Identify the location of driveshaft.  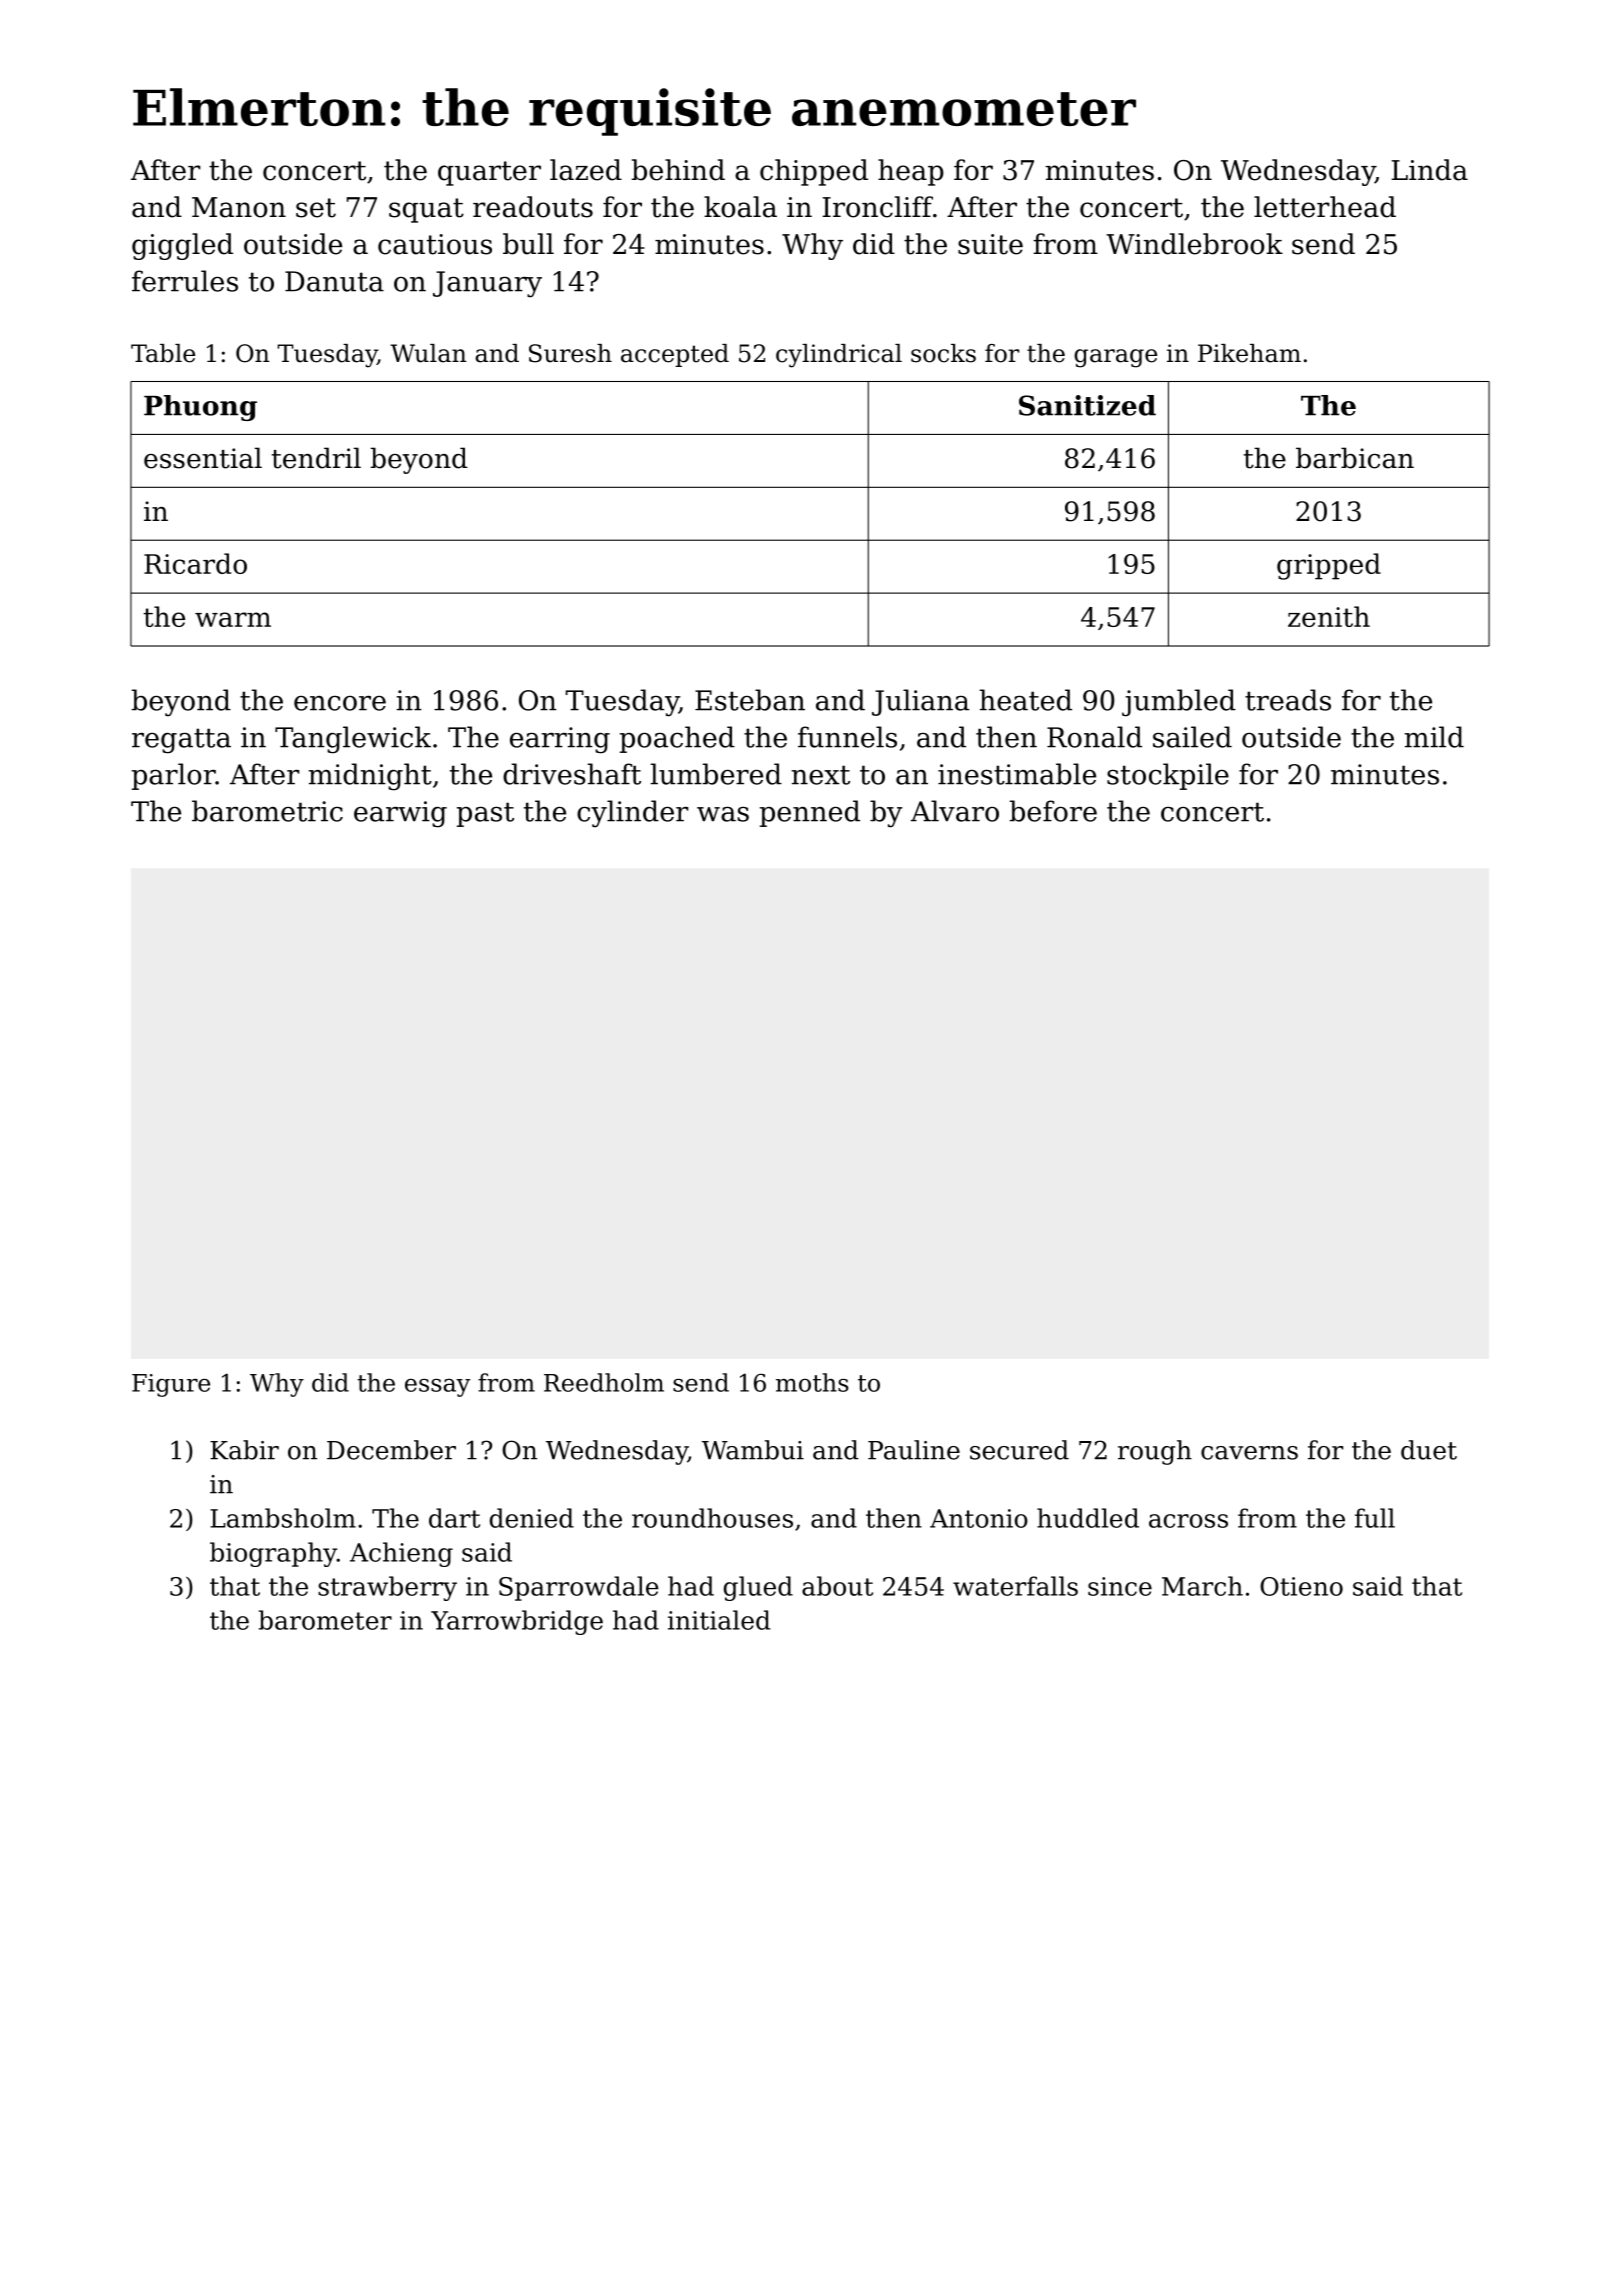
(572, 774).
